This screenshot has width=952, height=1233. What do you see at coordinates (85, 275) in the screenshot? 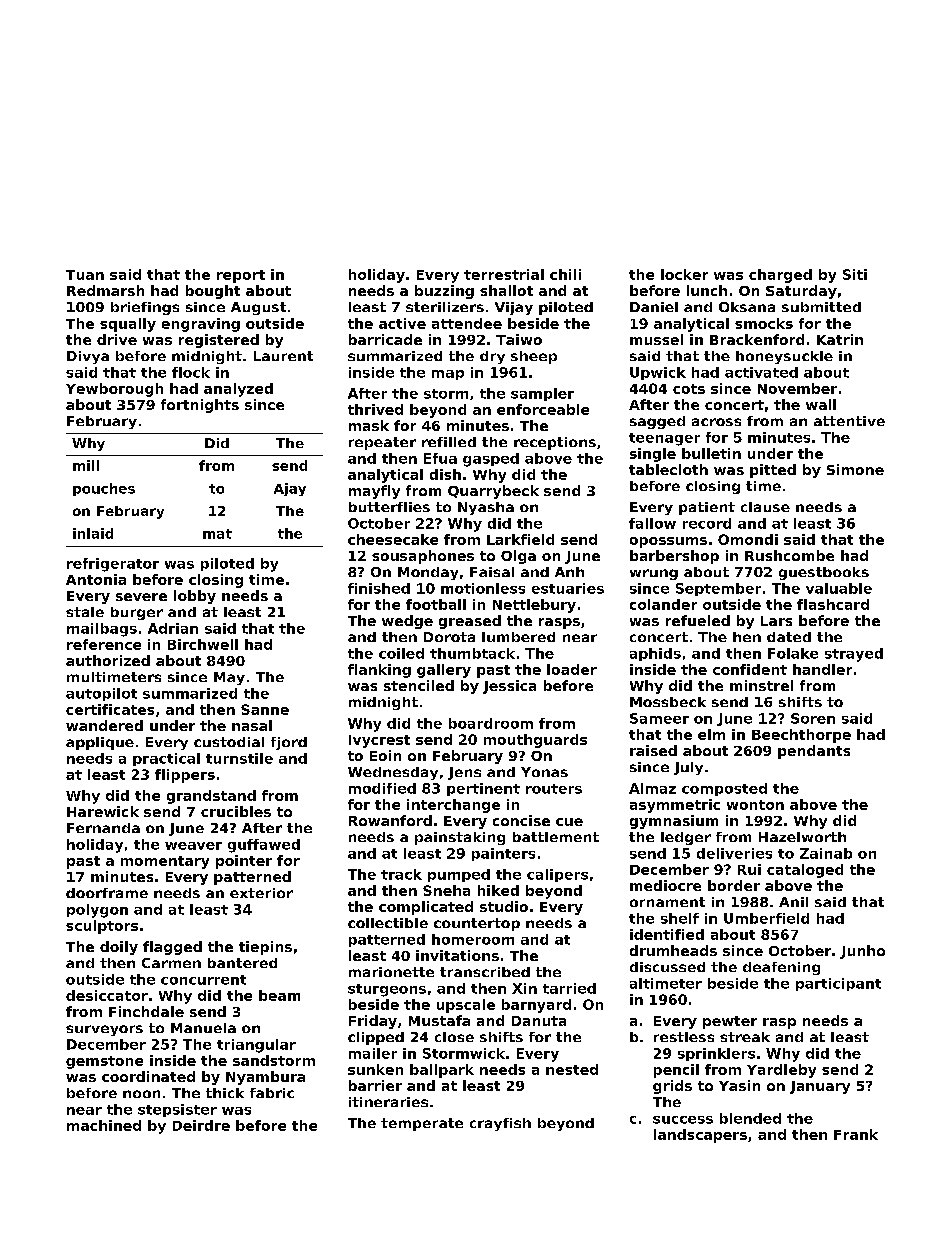
I see `Tuan` at bounding box center [85, 275].
